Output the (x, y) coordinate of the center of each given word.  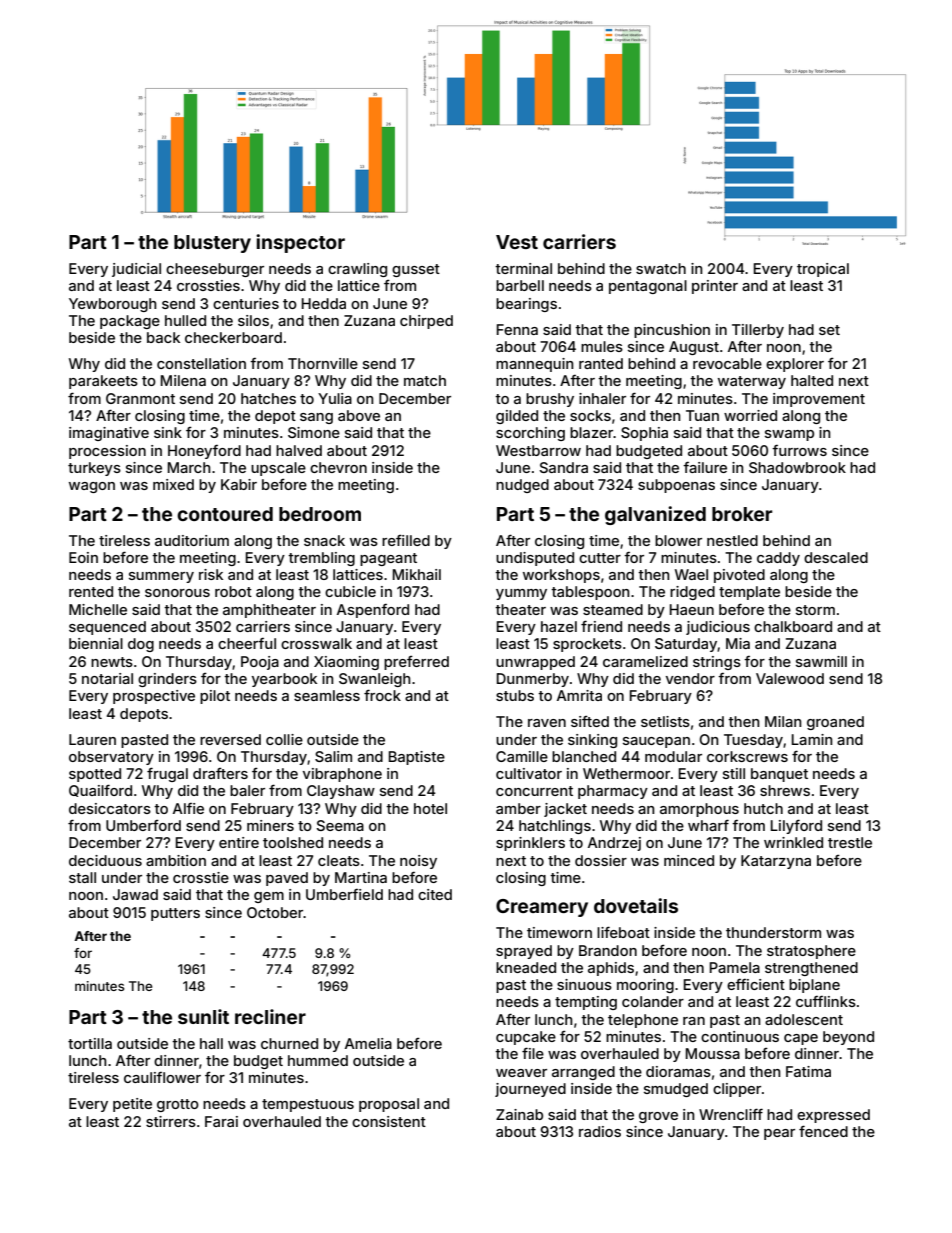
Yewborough (113, 305)
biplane (814, 986)
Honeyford (204, 452)
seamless (327, 695)
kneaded (526, 967)
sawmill (821, 661)
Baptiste (417, 758)
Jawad (135, 894)
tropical (823, 270)
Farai (221, 1121)
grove (658, 1117)
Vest (517, 242)
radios (600, 1131)
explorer (795, 365)
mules (602, 346)
